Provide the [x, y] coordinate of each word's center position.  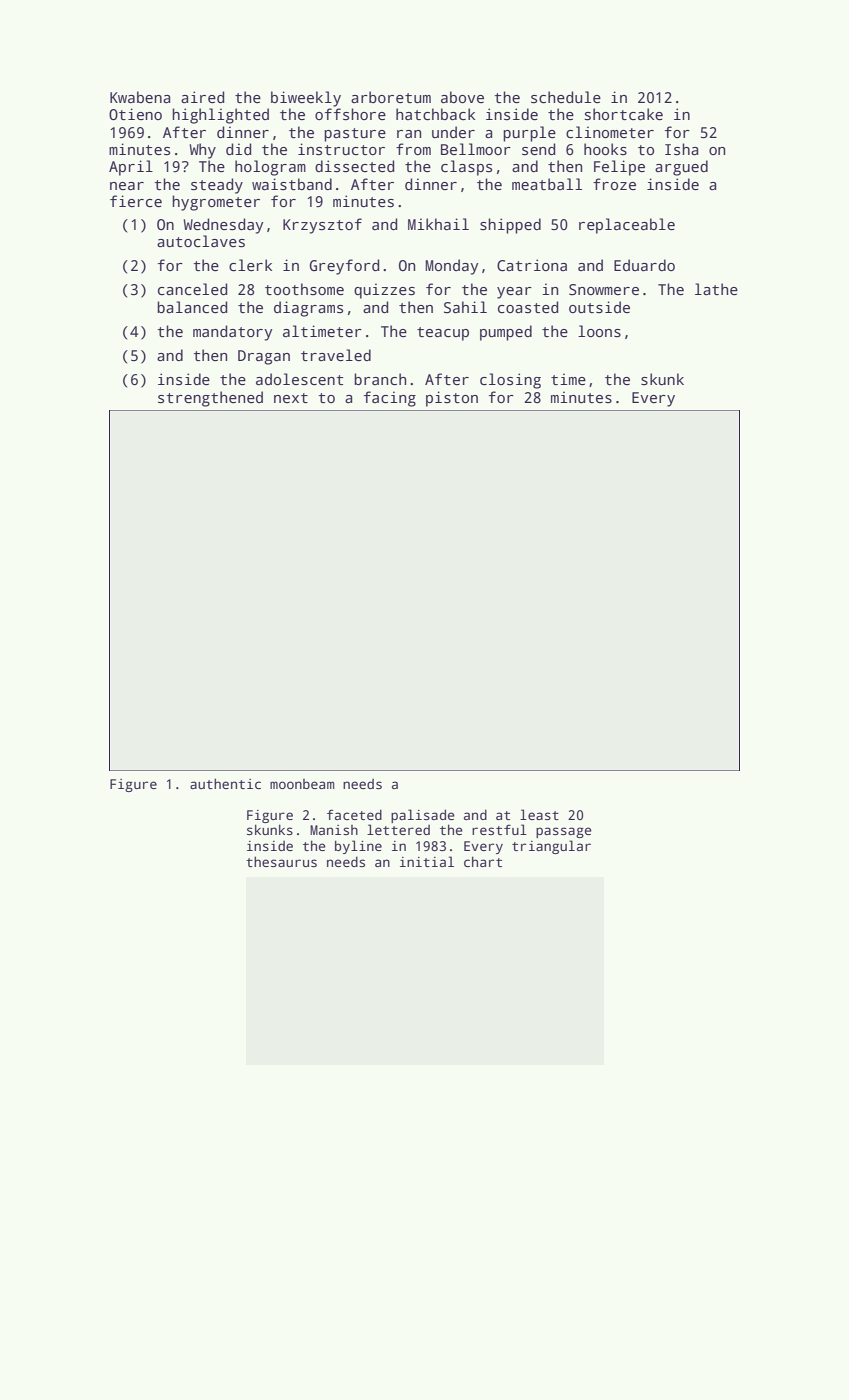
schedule [566, 97]
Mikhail [438, 224]
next [291, 398]
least [539, 814]
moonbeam [302, 784]
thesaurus [281, 861]
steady [217, 186]
